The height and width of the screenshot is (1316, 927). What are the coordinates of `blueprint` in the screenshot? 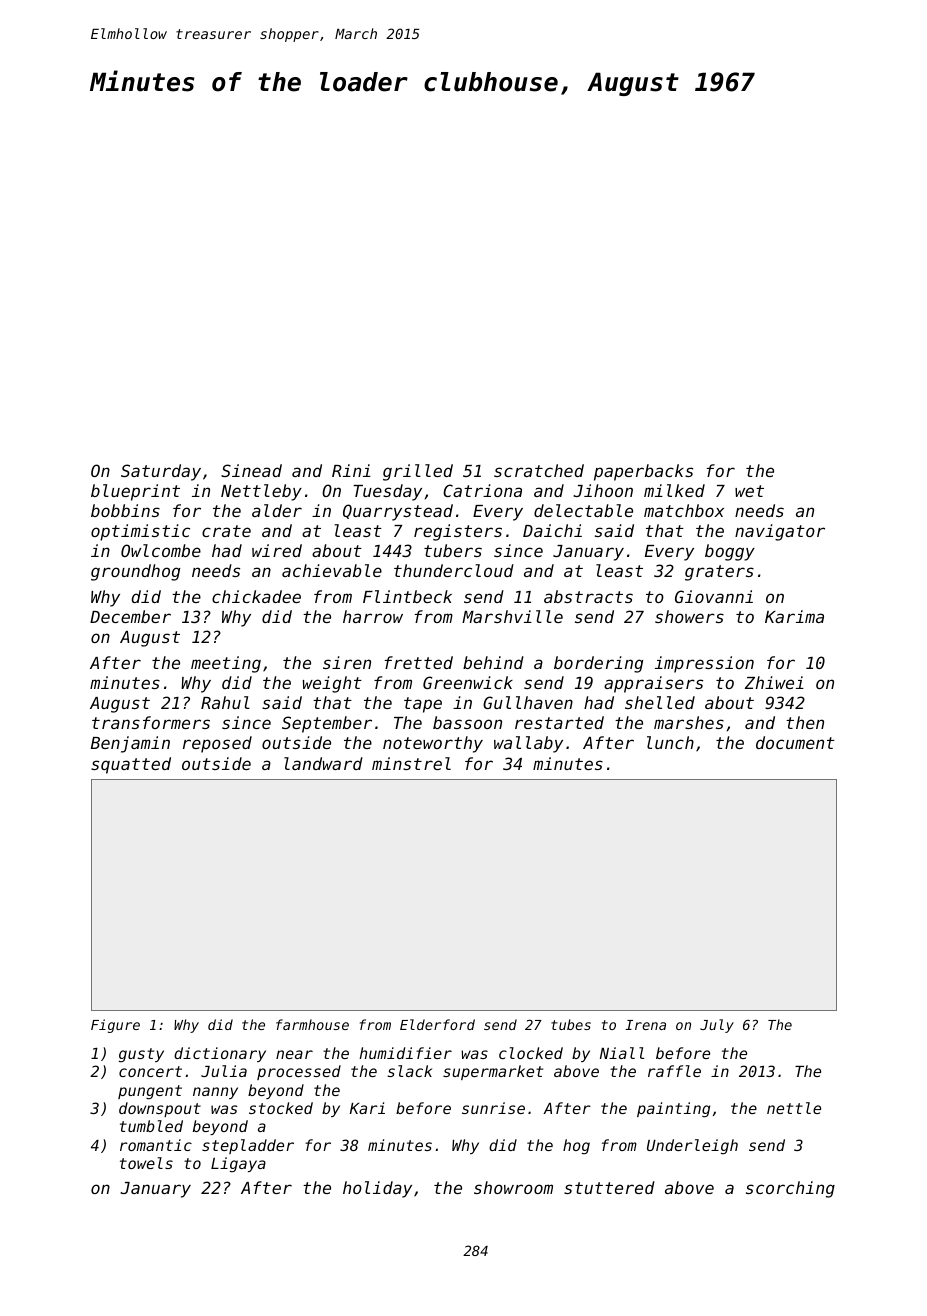 It's located at (135, 492).
